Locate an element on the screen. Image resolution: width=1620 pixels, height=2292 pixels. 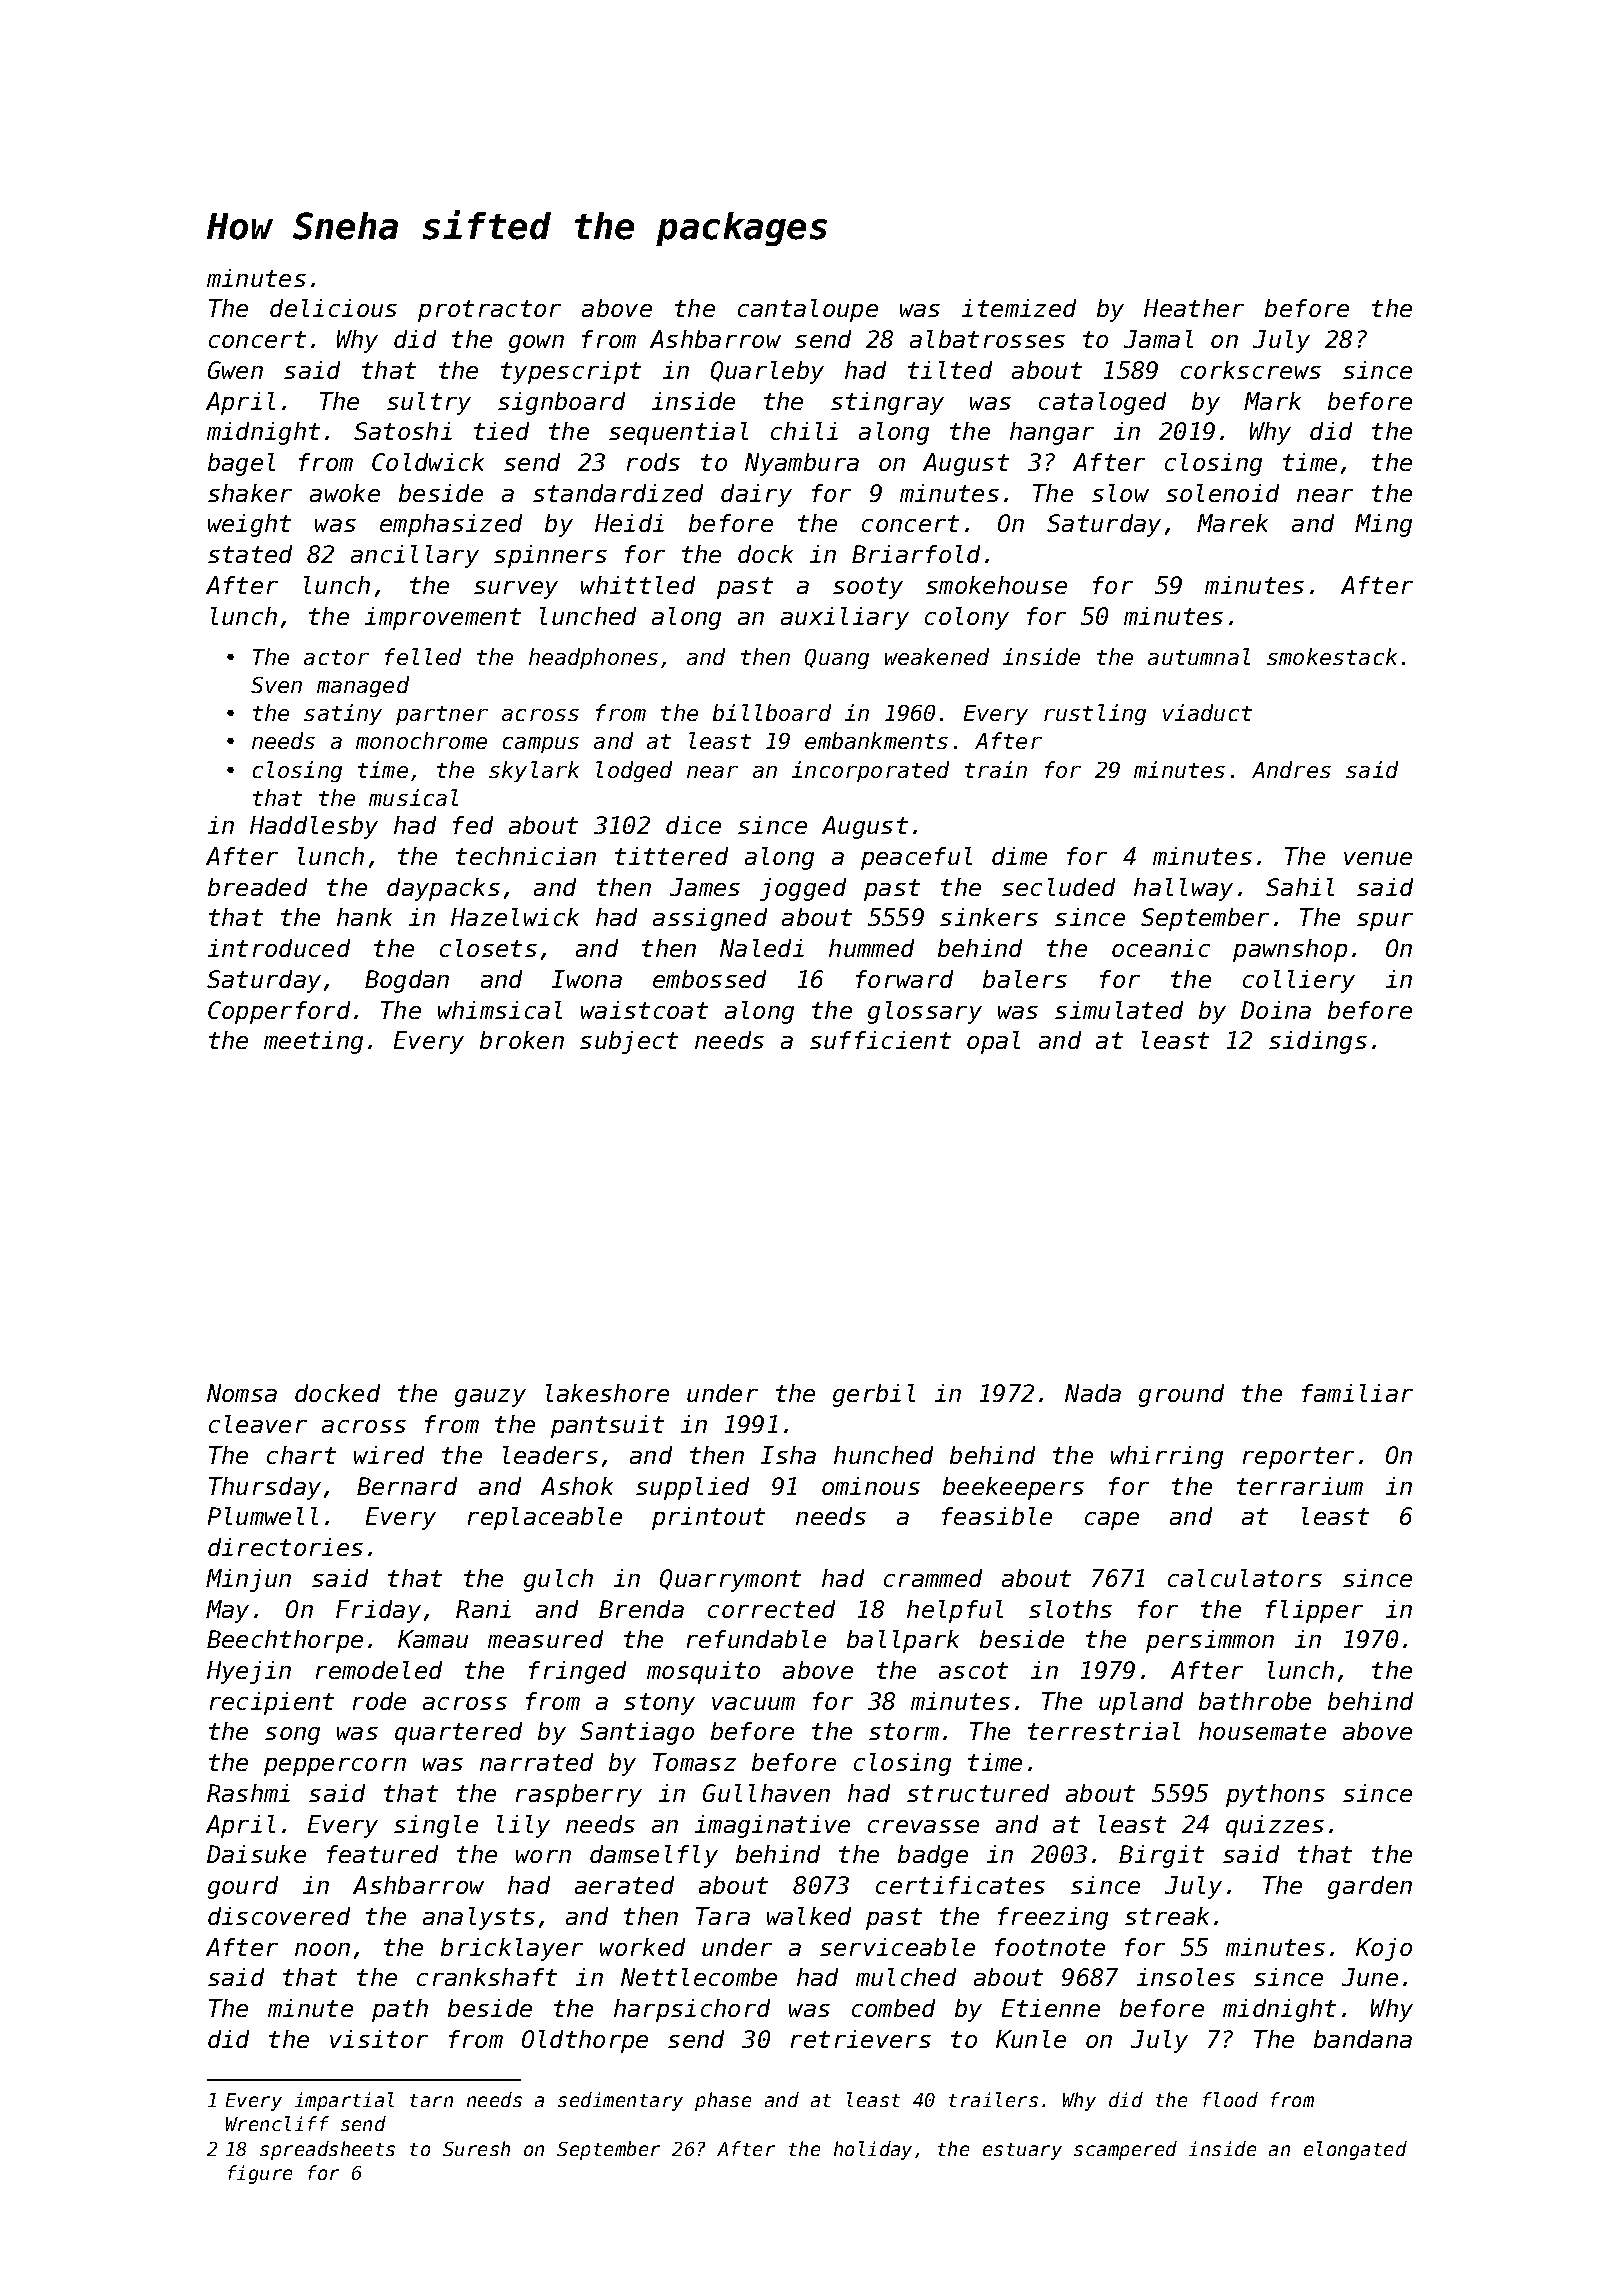
Gwen is located at coordinates (235, 370).
